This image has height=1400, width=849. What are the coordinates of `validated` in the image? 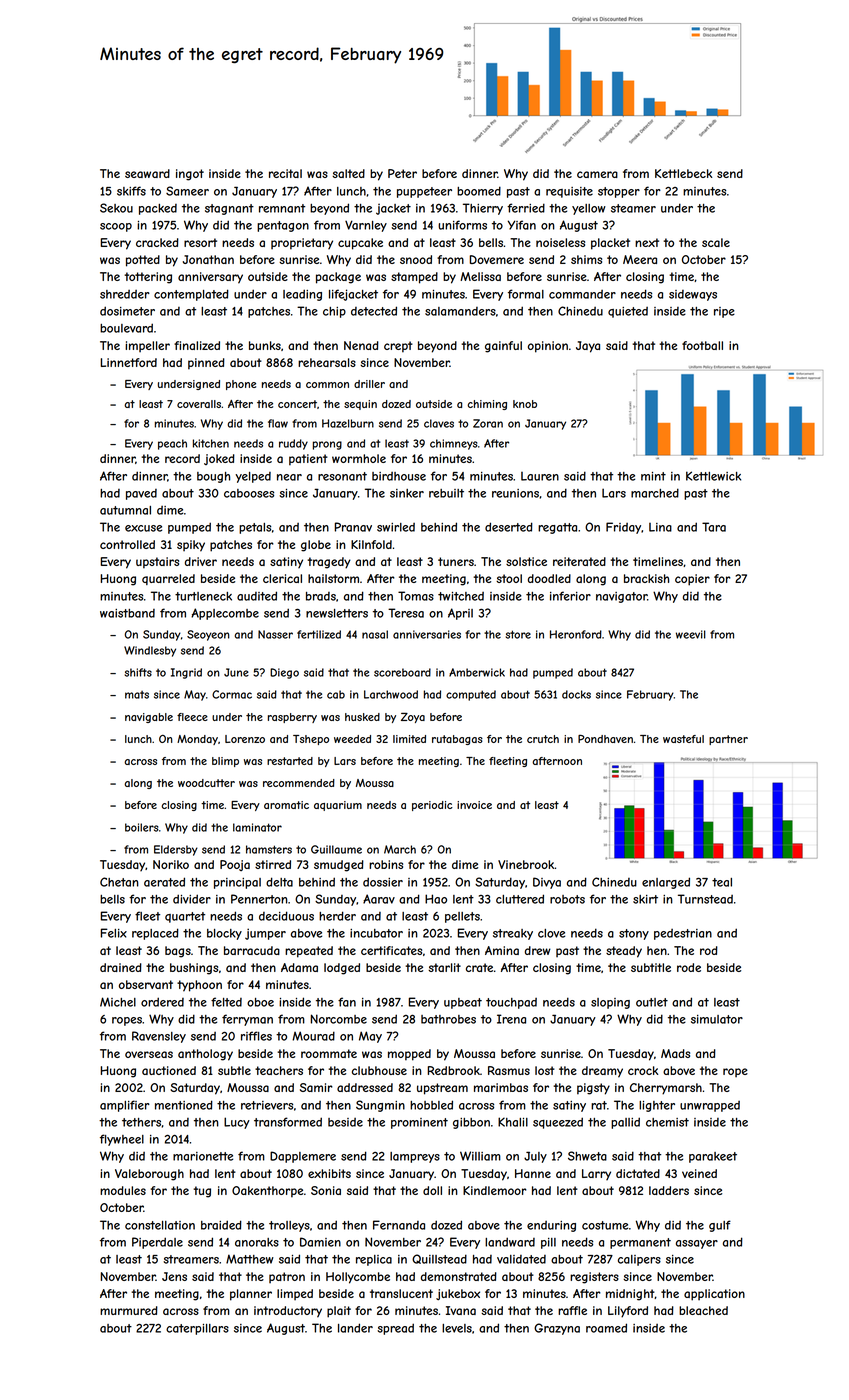 It's located at (521, 1259).
